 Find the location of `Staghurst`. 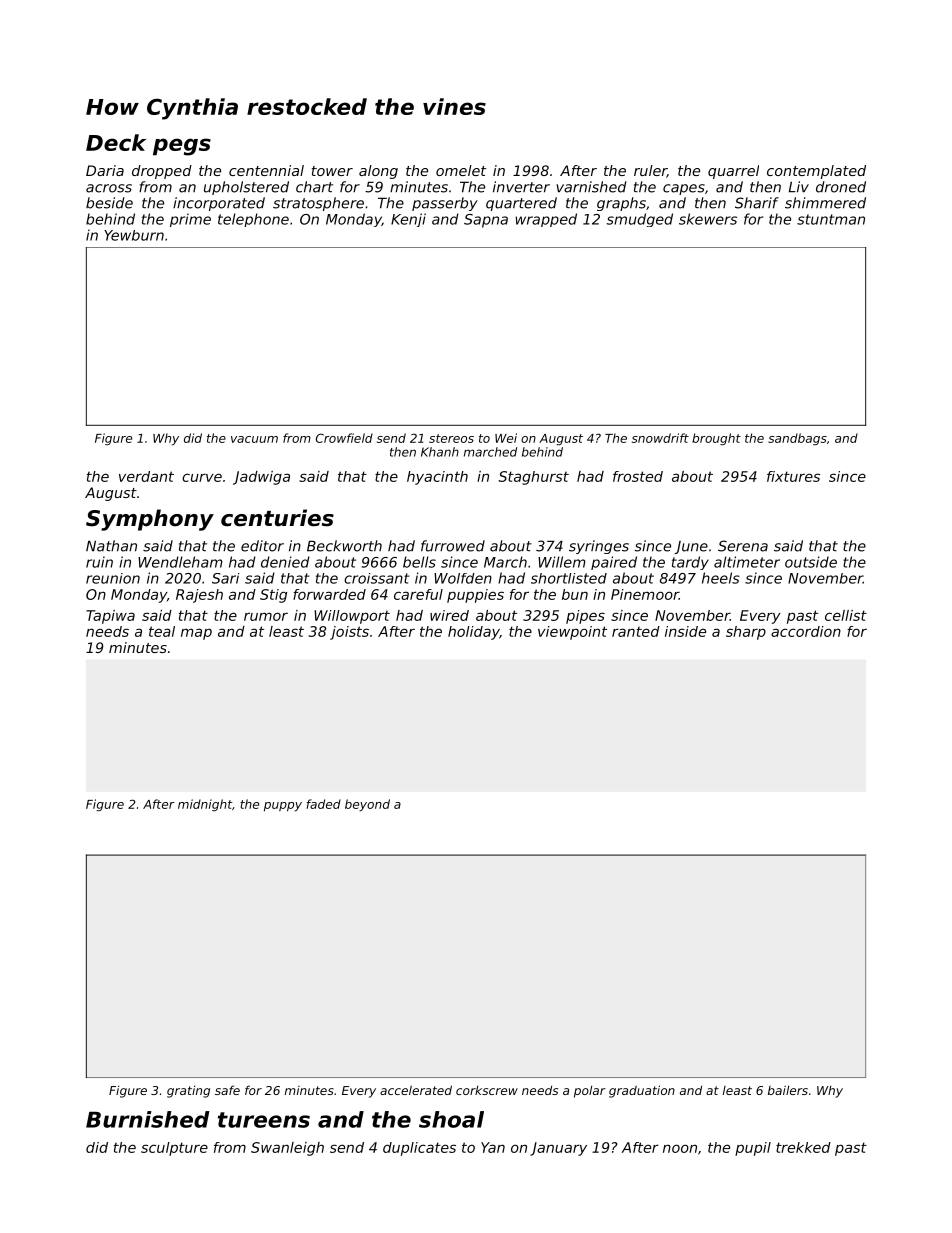

Staghurst is located at coordinates (533, 478).
